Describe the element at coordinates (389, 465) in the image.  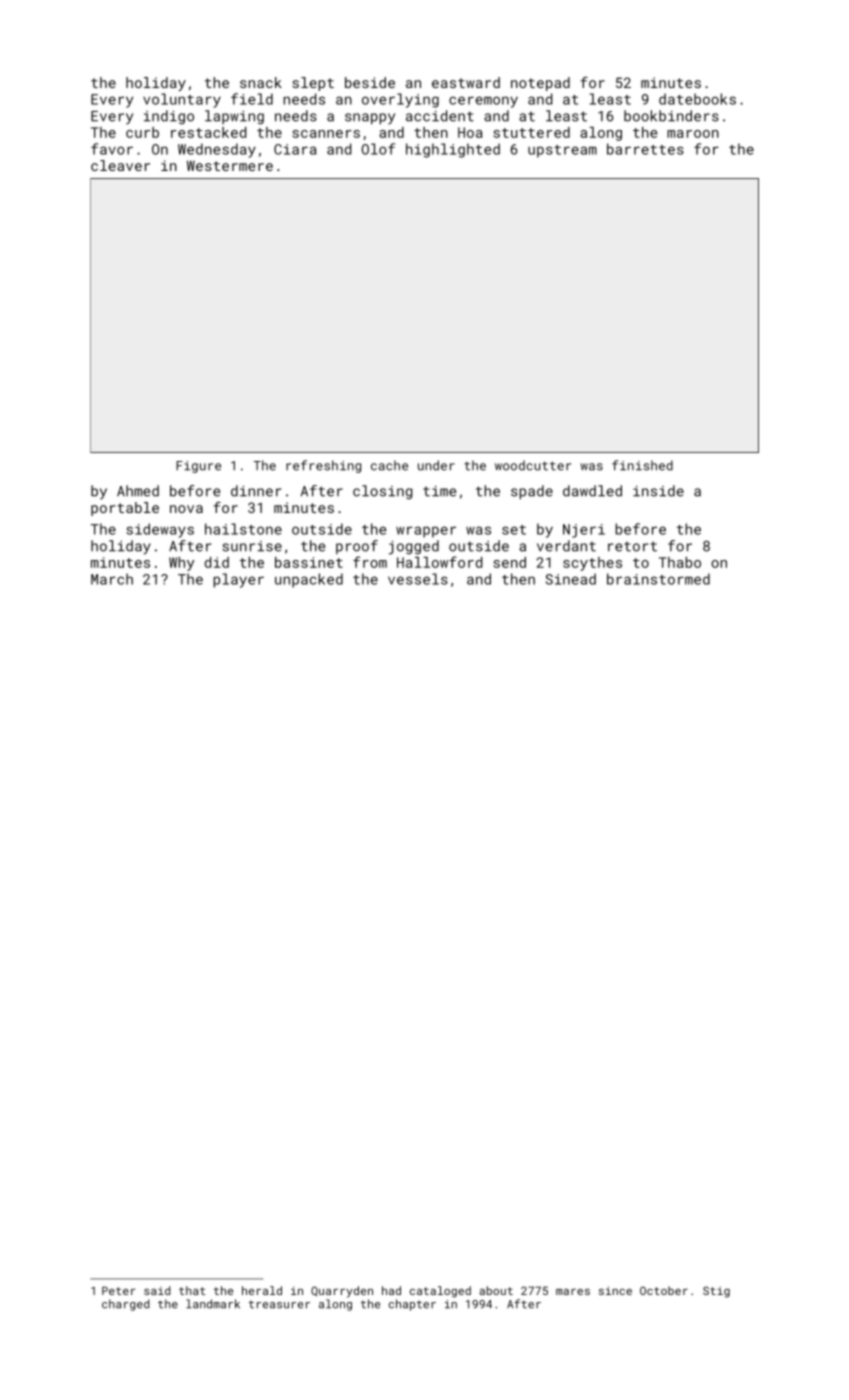
I see `cache` at that location.
